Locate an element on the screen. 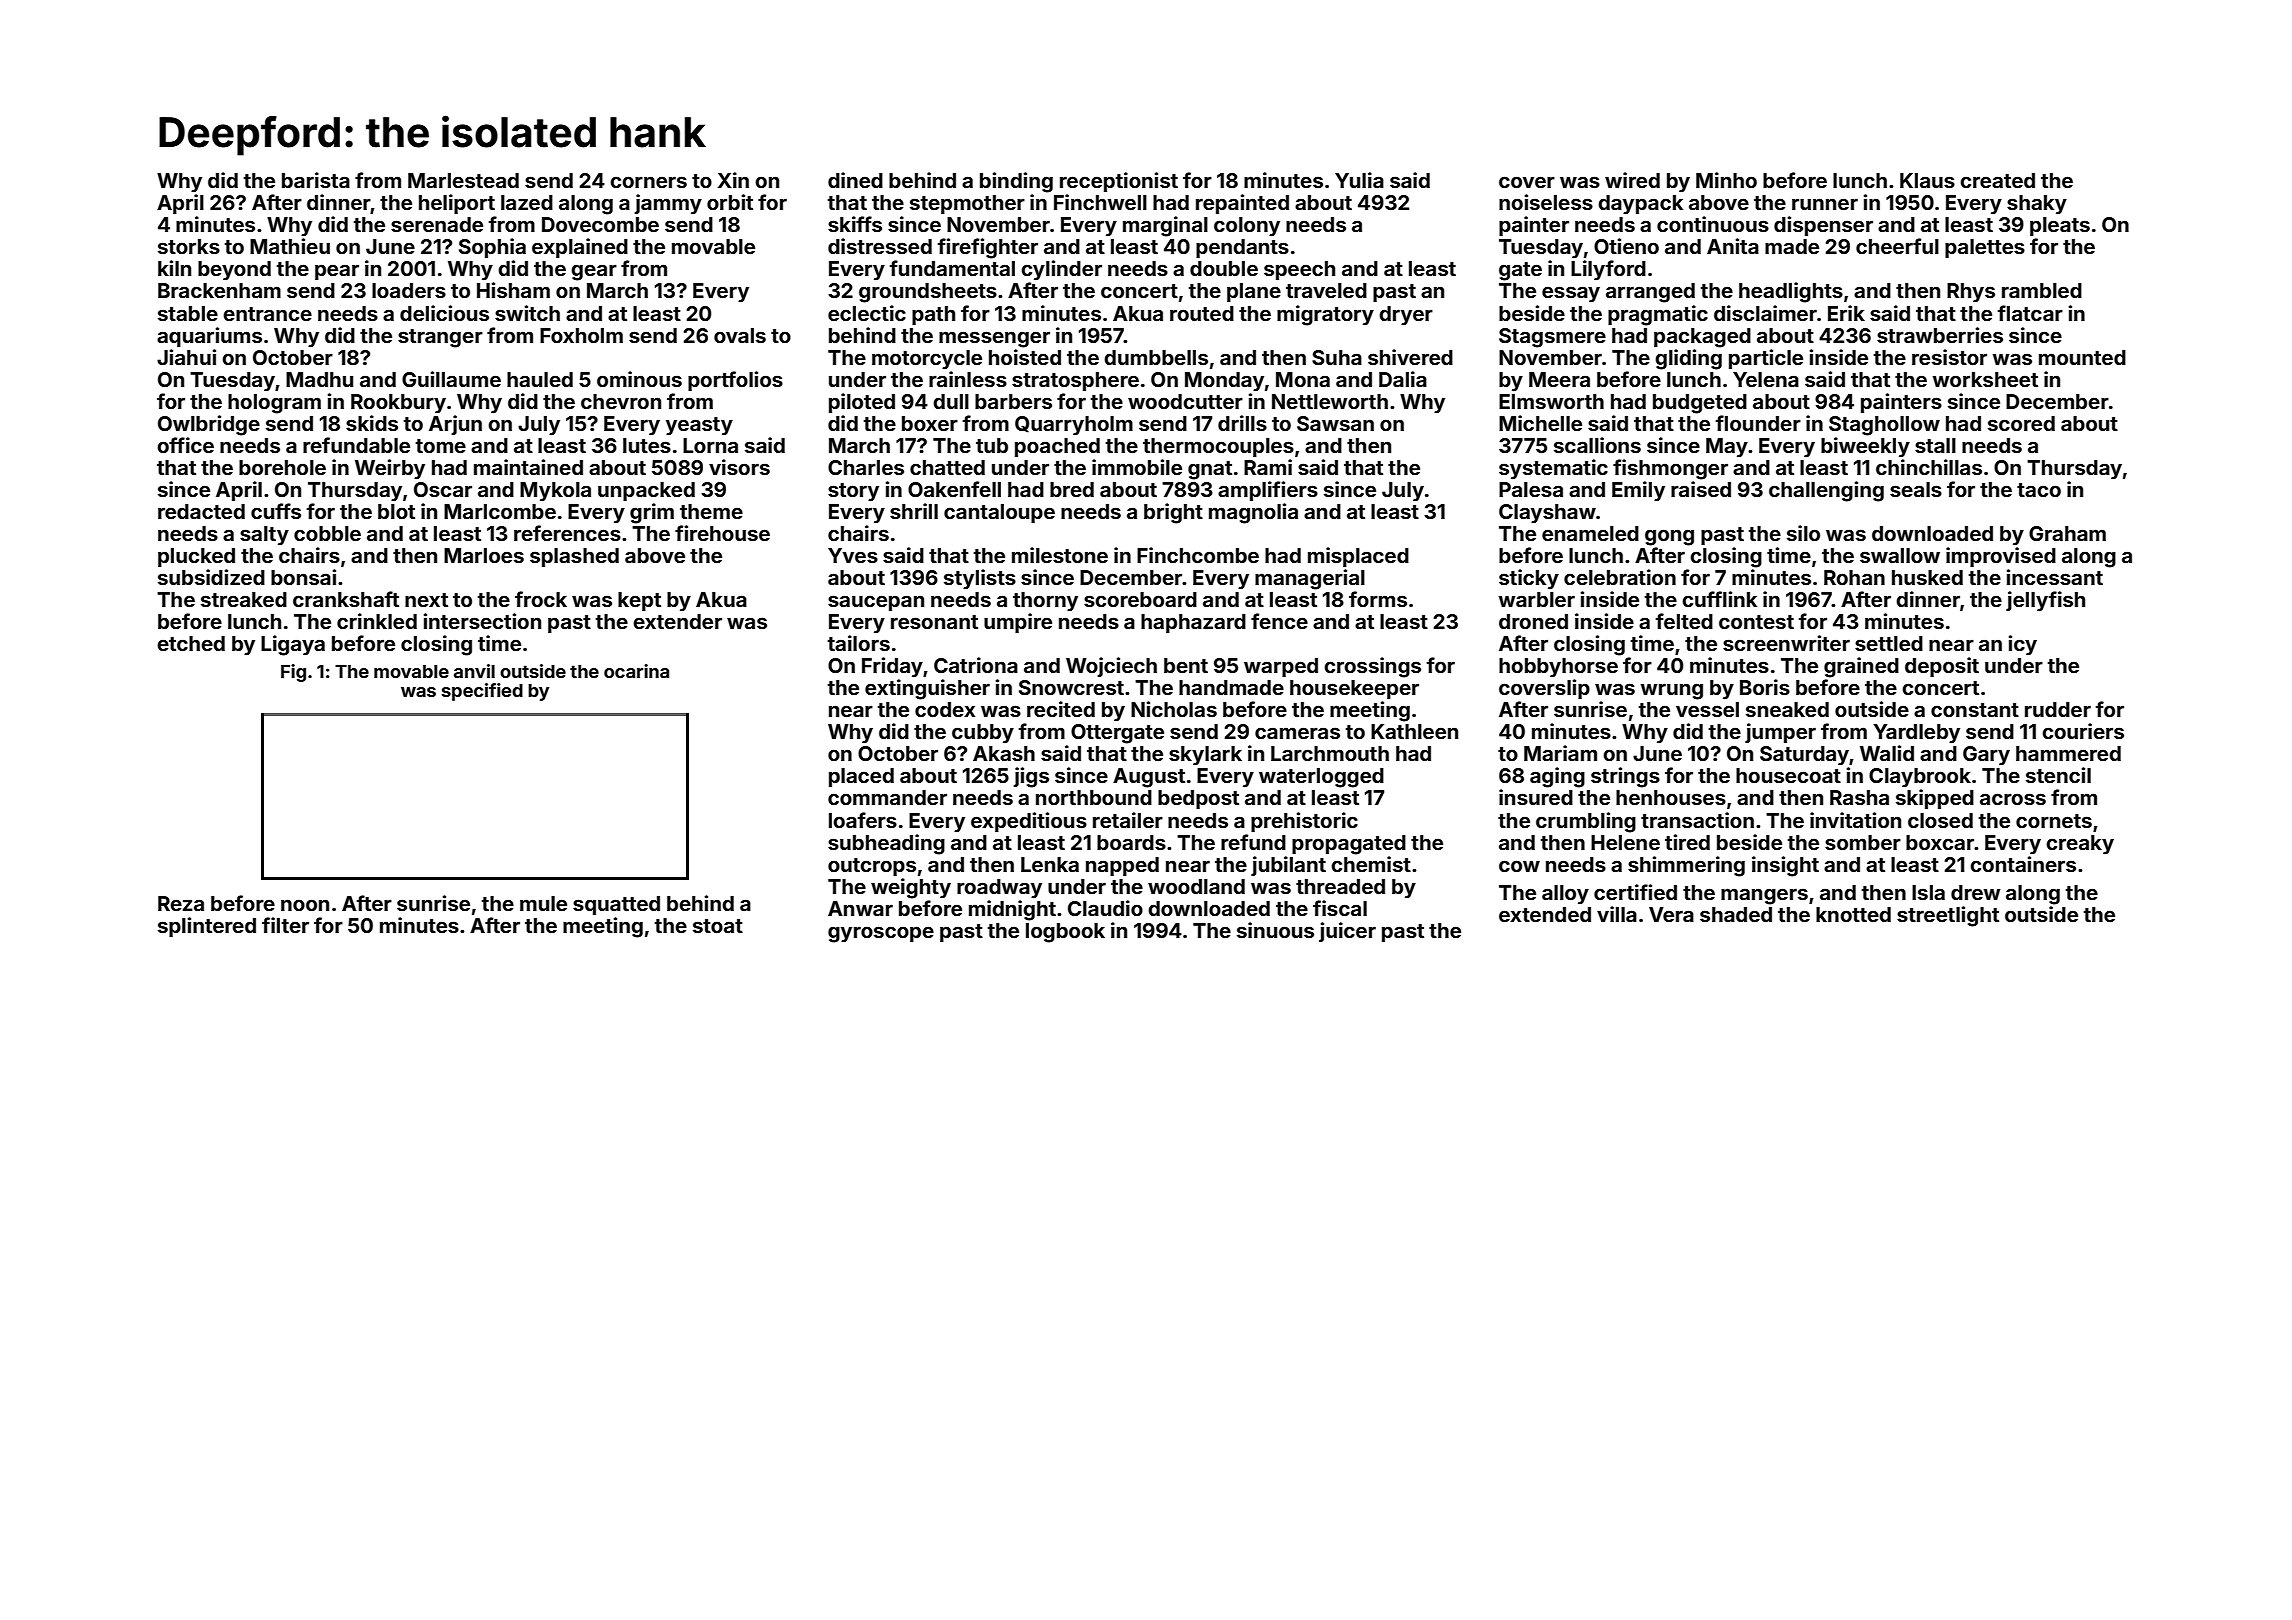 This screenshot has height=1620, width=2292. dryer is located at coordinates (1406, 316).
